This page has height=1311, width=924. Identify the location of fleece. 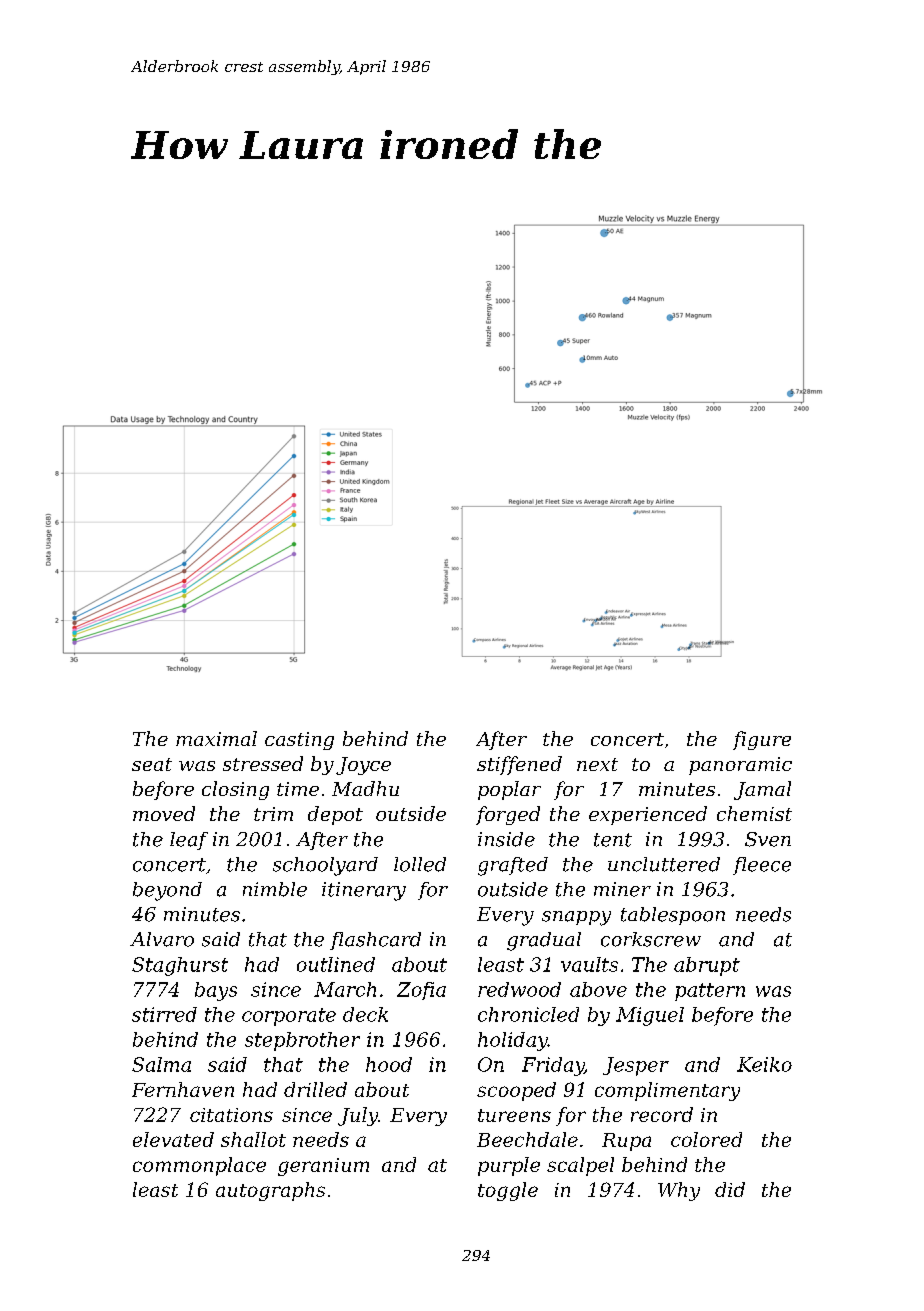
(762, 866).
